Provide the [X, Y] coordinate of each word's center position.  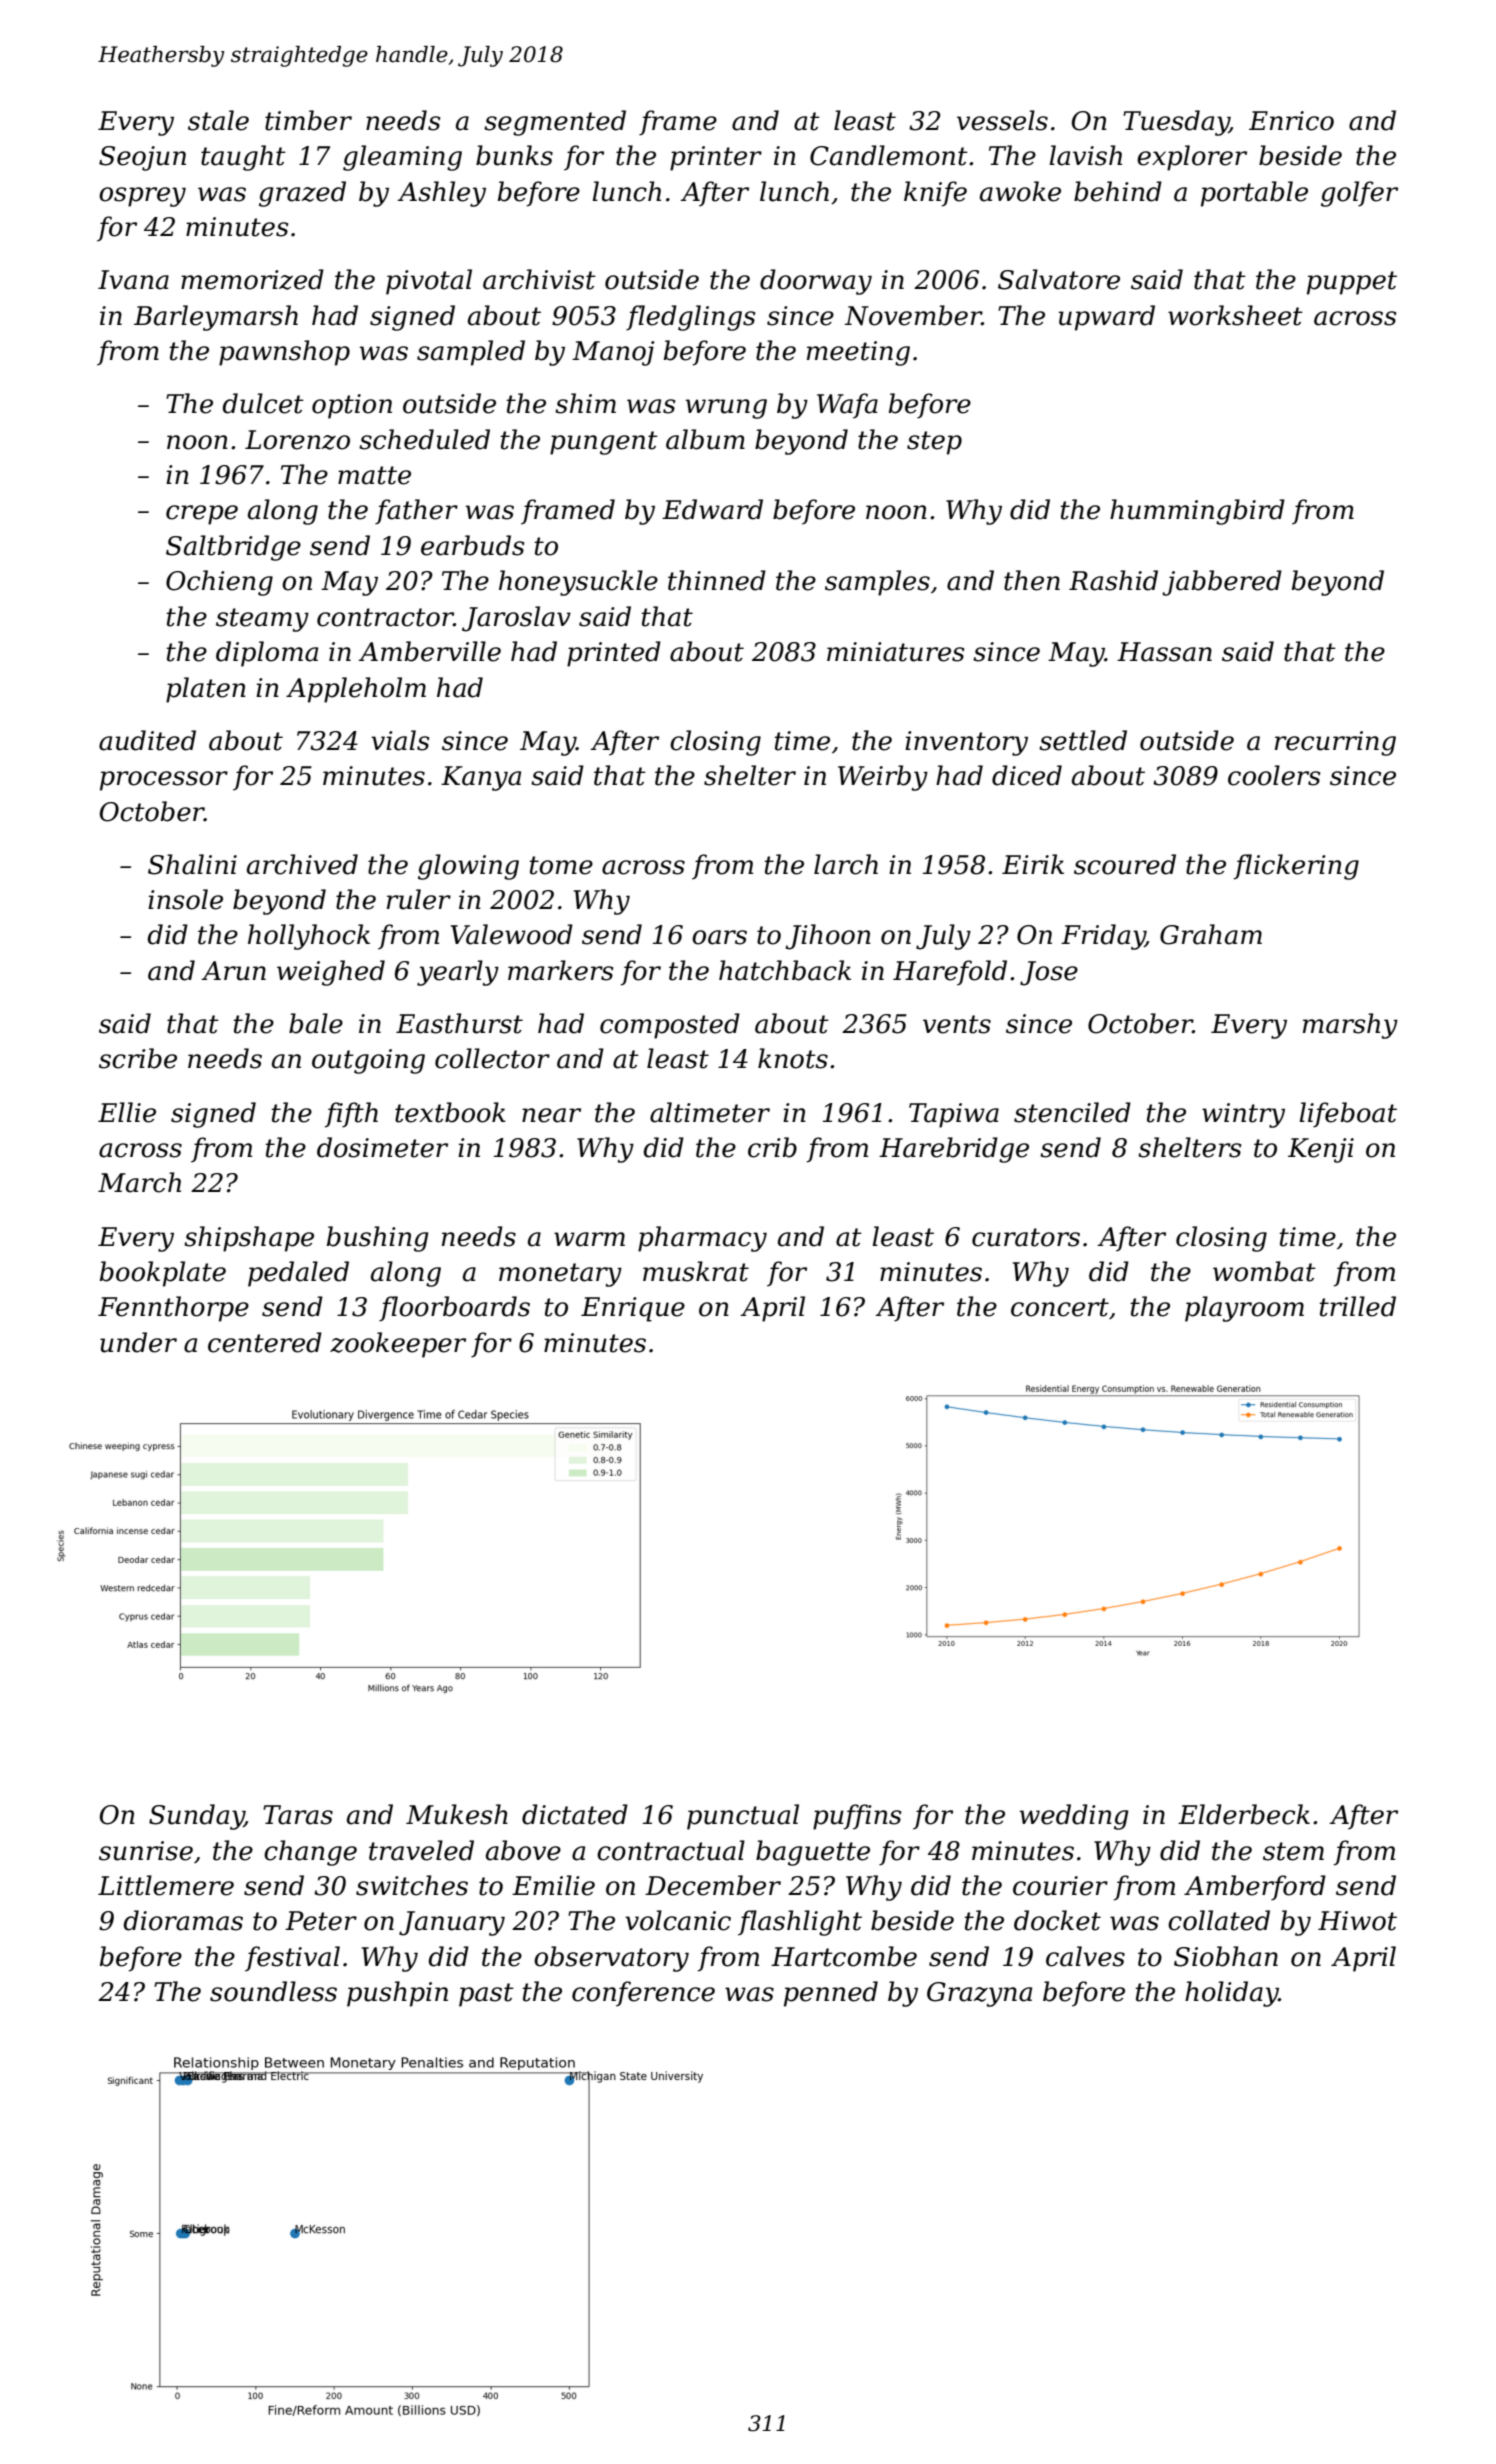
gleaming [402, 158]
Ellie [127, 1112]
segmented [555, 123]
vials [400, 740]
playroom [1244, 1309]
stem [1293, 1851]
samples [877, 583]
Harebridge [954, 1150]
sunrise [146, 1851]
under [138, 1342]
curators [1026, 1237]
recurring [1335, 743]
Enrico [1291, 121]
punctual [743, 1817]
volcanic [678, 1920]
